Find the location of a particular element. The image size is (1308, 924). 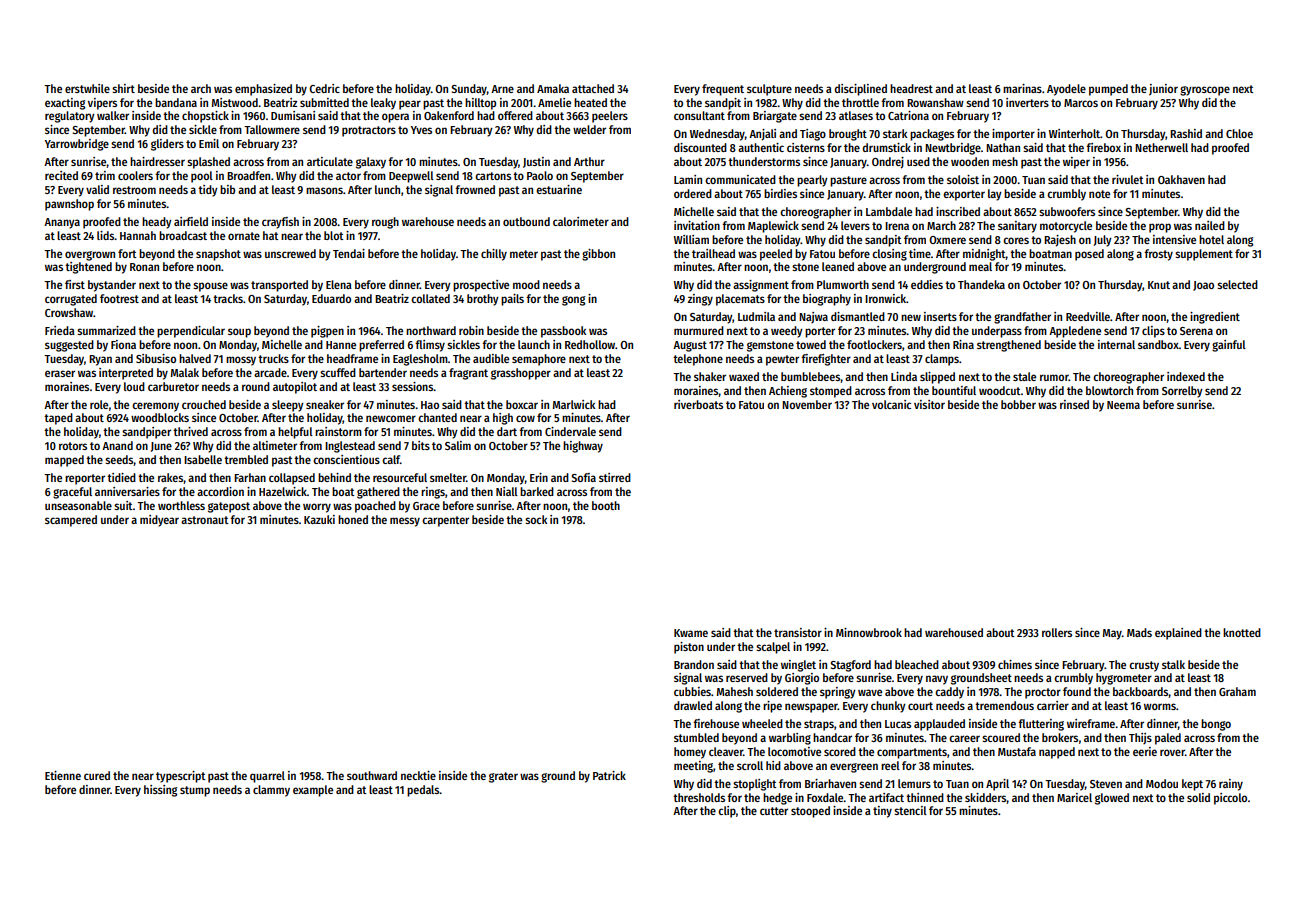

Redhollow is located at coordinates (590, 344).
